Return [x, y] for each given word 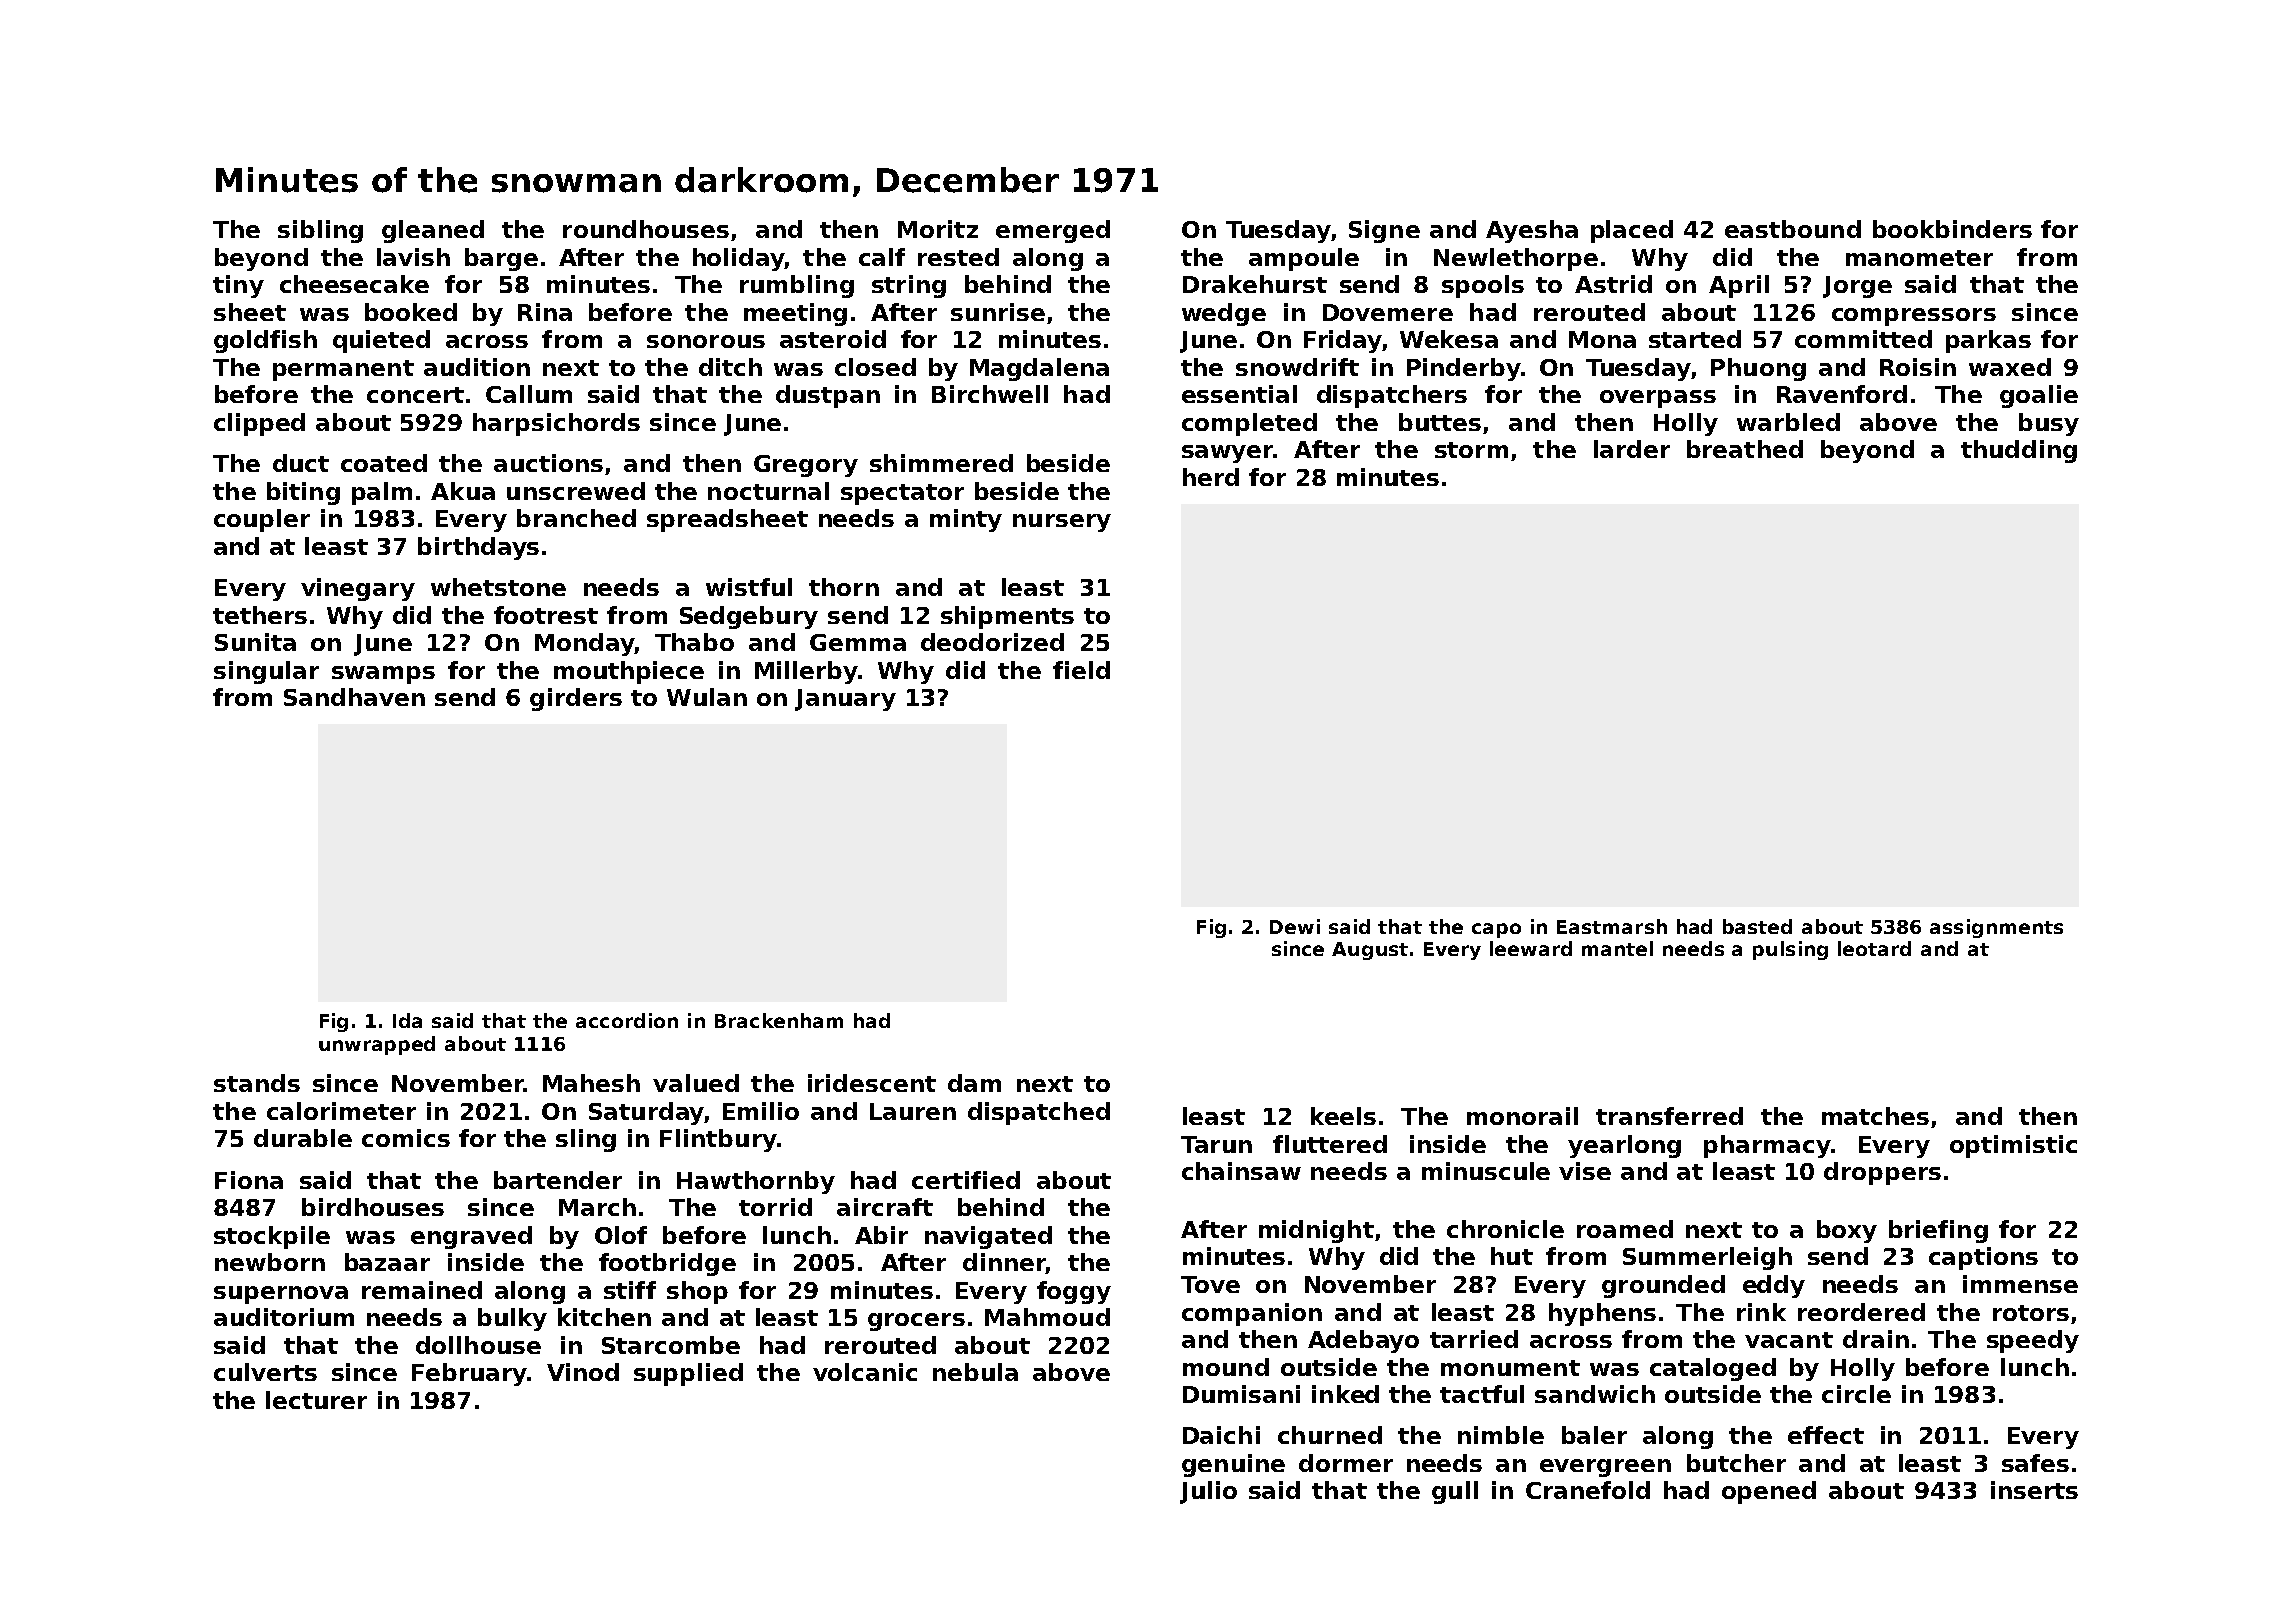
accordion [627, 1020]
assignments [1996, 928]
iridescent [872, 1083]
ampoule [1304, 259]
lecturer [316, 1400]
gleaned [433, 231]
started [1695, 339]
